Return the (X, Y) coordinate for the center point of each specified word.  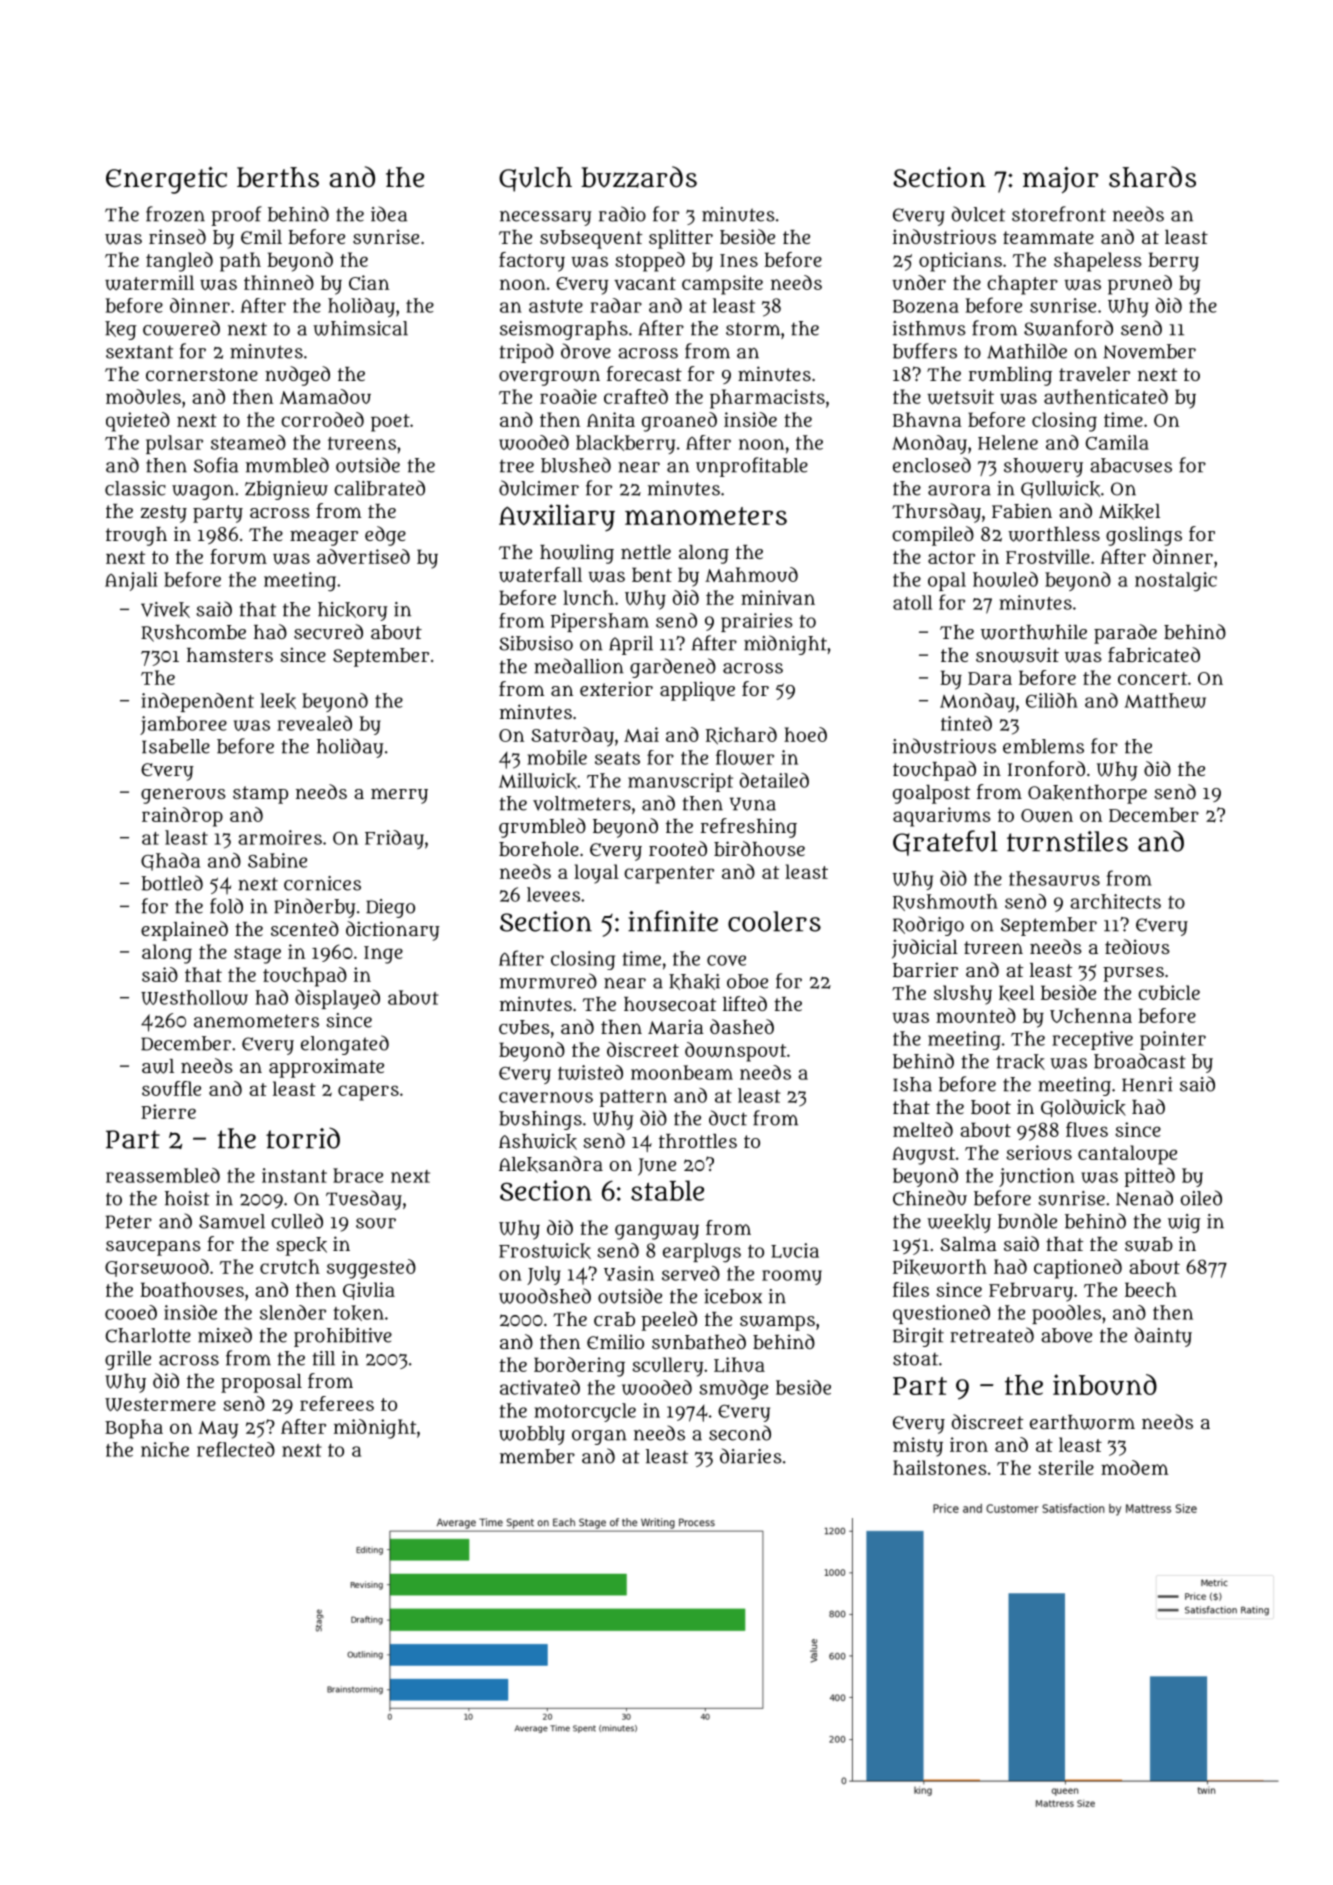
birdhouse (759, 849)
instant (294, 1175)
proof (236, 216)
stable (667, 1190)
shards (1152, 177)
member (537, 1456)
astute (556, 306)
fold (226, 906)
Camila (1117, 442)
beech (1151, 1289)
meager (324, 538)
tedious (1137, 947)
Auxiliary (557, 518)
